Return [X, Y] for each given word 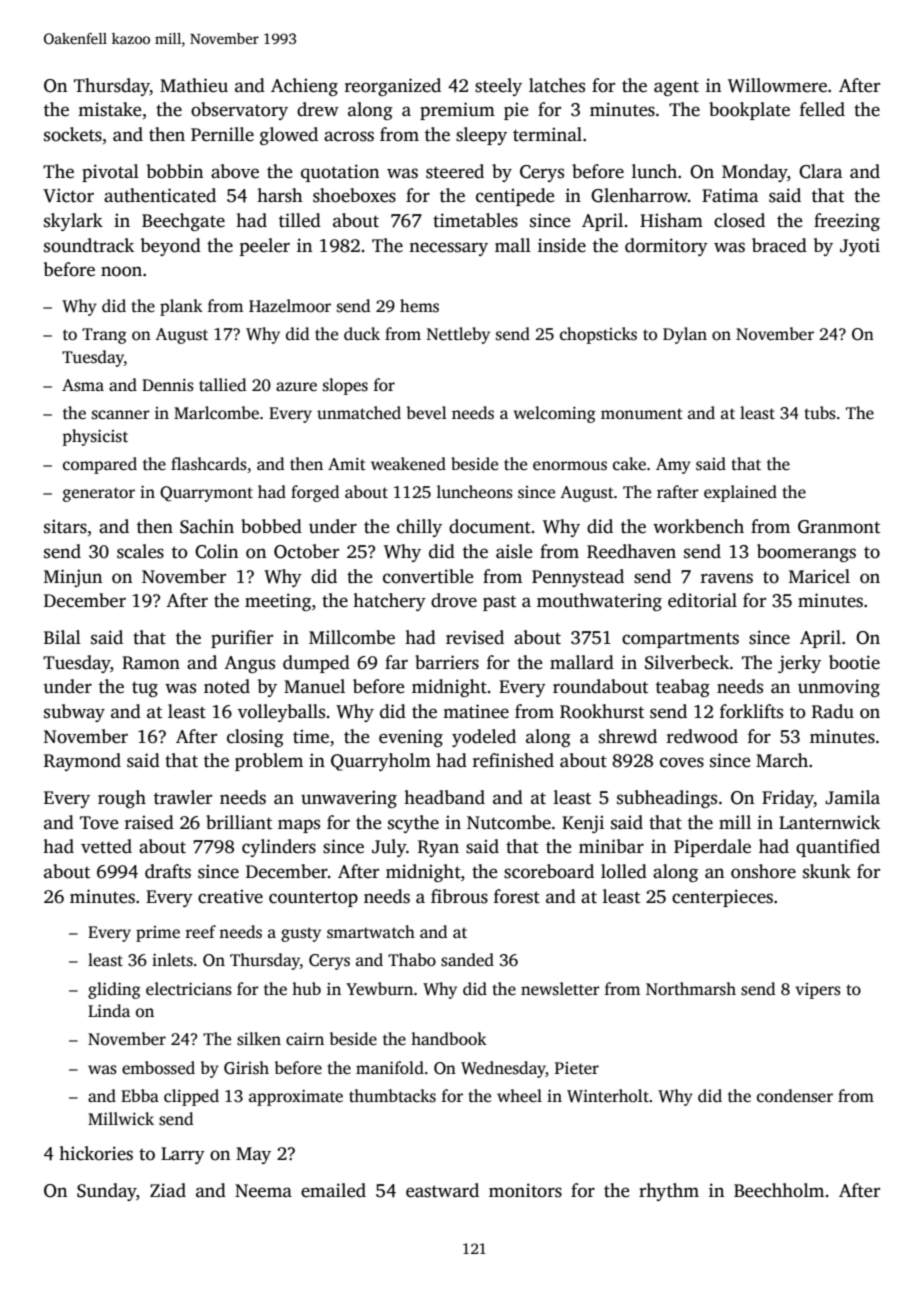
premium [457, 111]
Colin [216, 551]
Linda [109, 1010]
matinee [476, 711]
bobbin [175, 171]
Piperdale [712, 848]
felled [822, 109]
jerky [799, 664]
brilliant [239, 822]
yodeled [484, 738]
